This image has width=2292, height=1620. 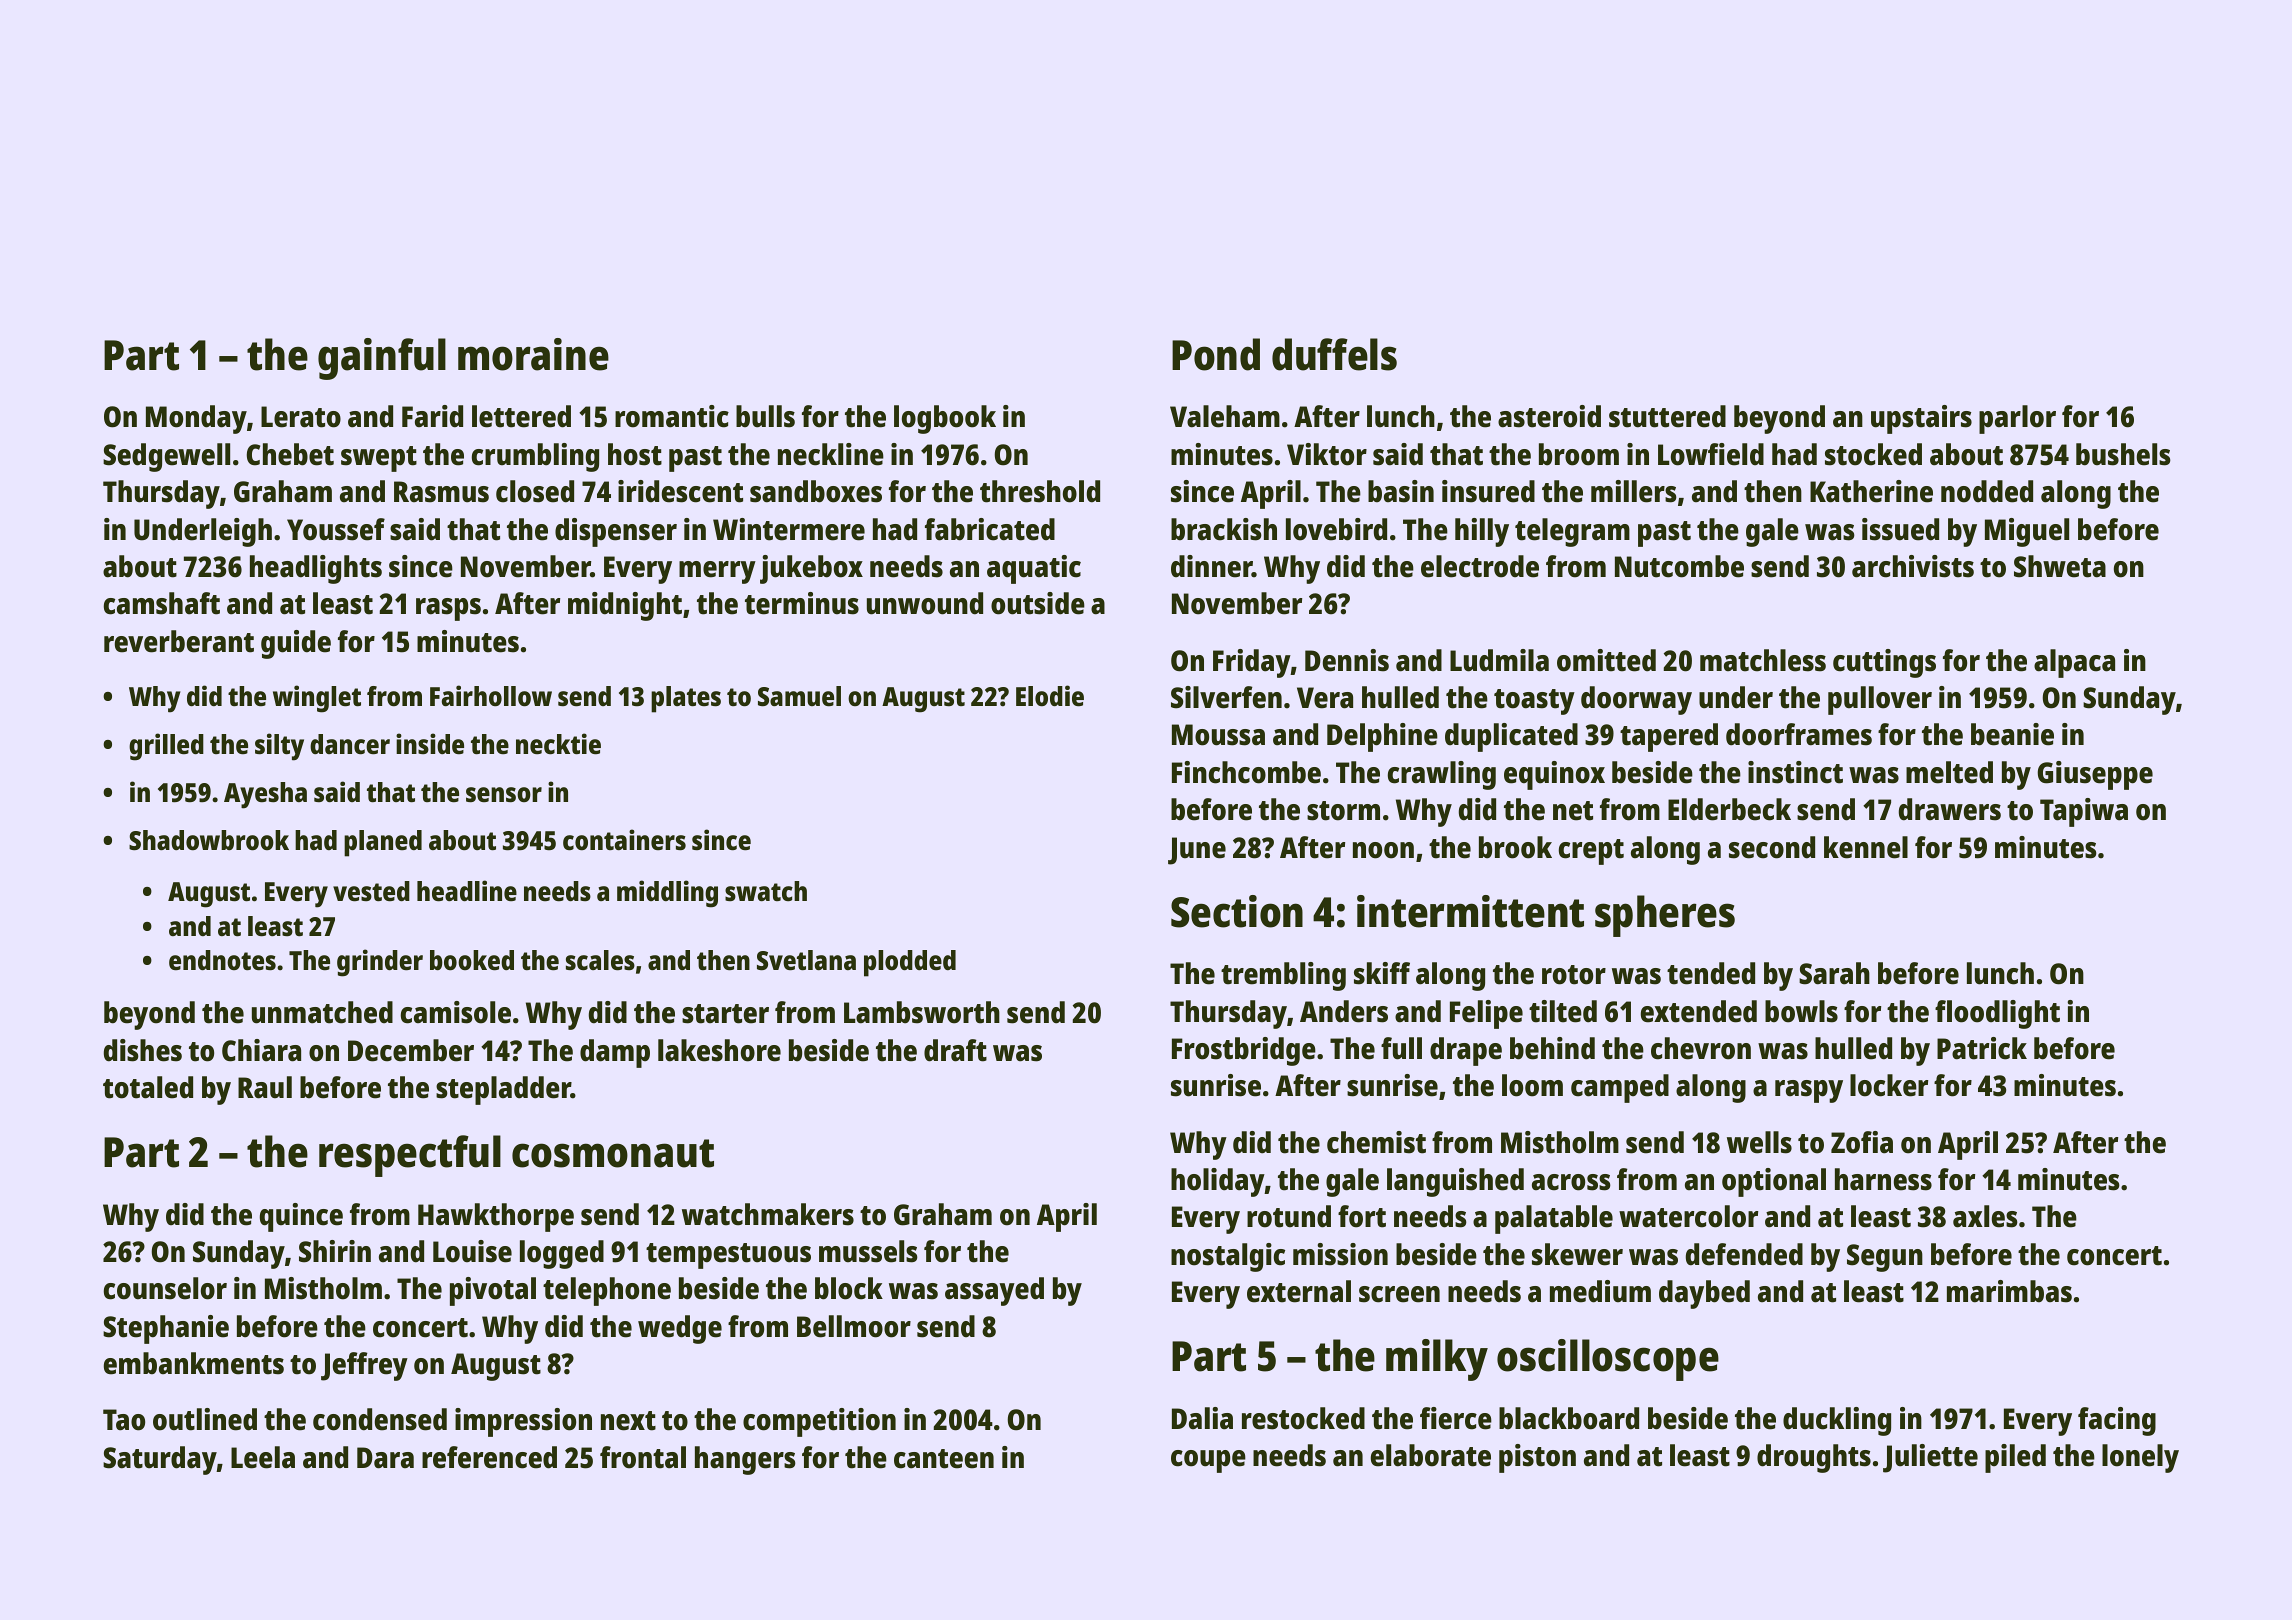 I want to click on moraine, so click(x=533, y=354).
